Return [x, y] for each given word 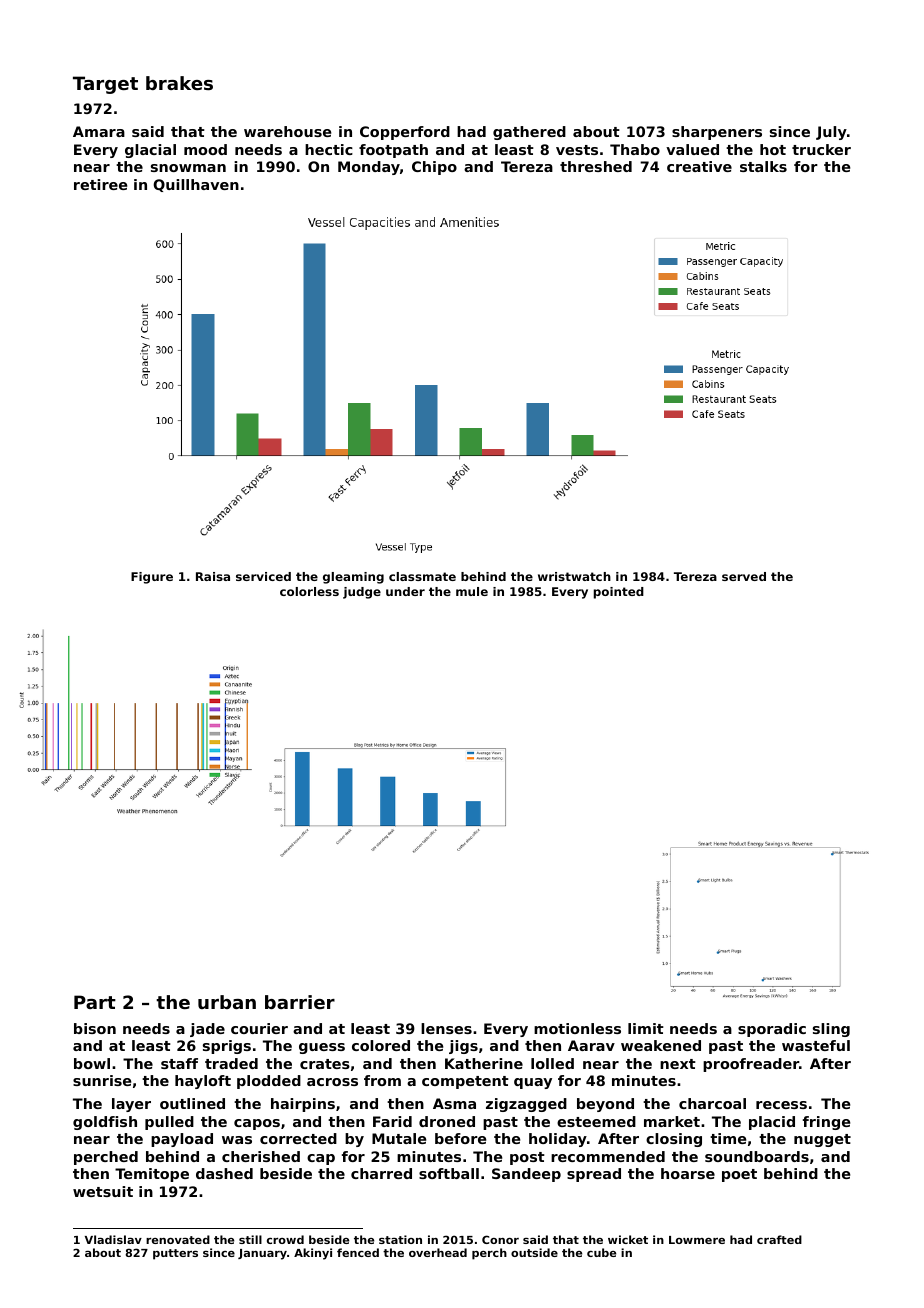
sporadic [772, 1030]
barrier [300, 1002]
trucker [821, 149]
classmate [422, 576]
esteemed [596, 1121]
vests [577, 150]
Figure [152, 578]
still [250, 1239]
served [744, 576]
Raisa [213, 576]
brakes [179, 83]
